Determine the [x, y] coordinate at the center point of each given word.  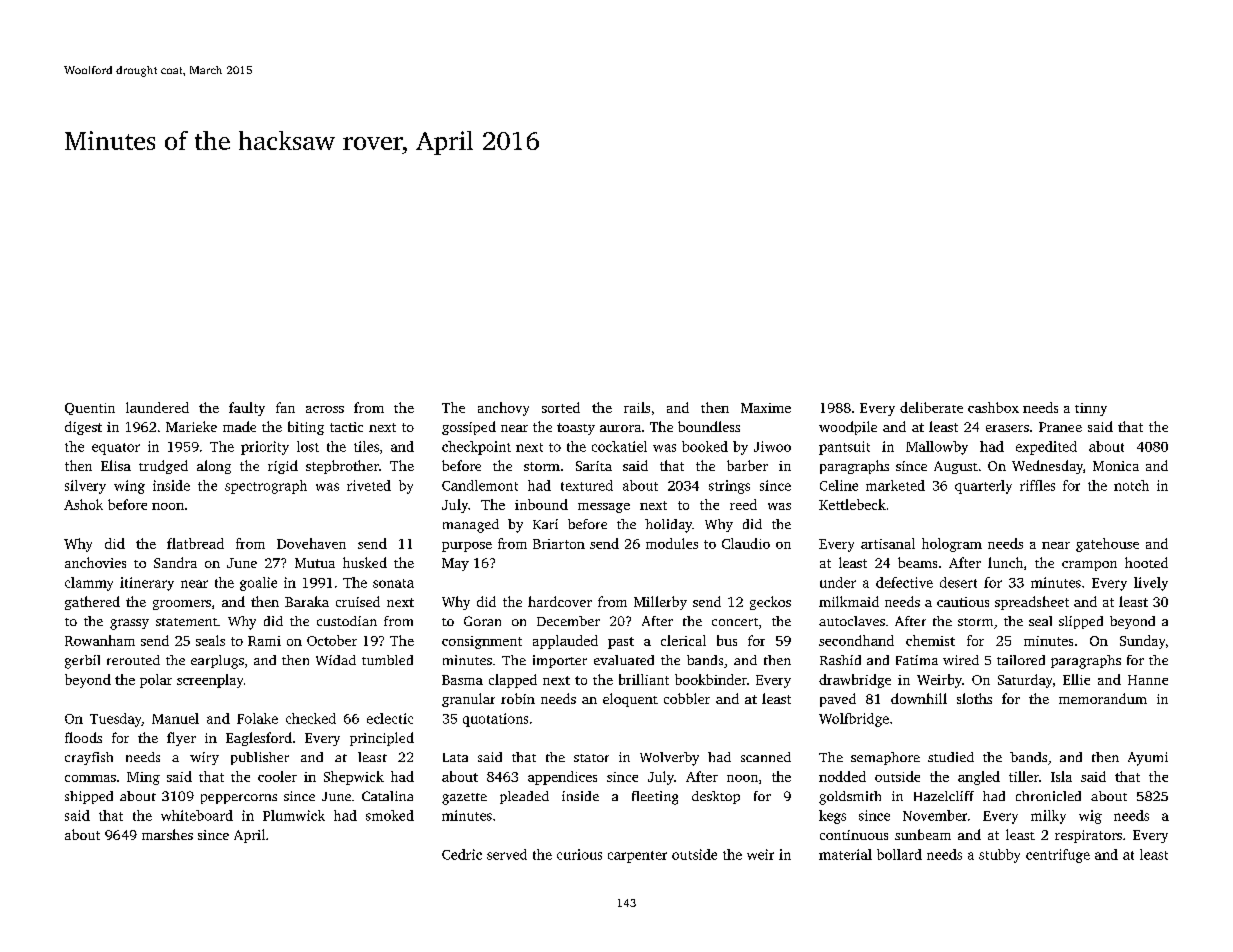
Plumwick [294, 815]
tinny [1091, 409]
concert [735, 622]
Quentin [90, 409]
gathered [92, 603]
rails [637, 407]
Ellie [1076, 679]
